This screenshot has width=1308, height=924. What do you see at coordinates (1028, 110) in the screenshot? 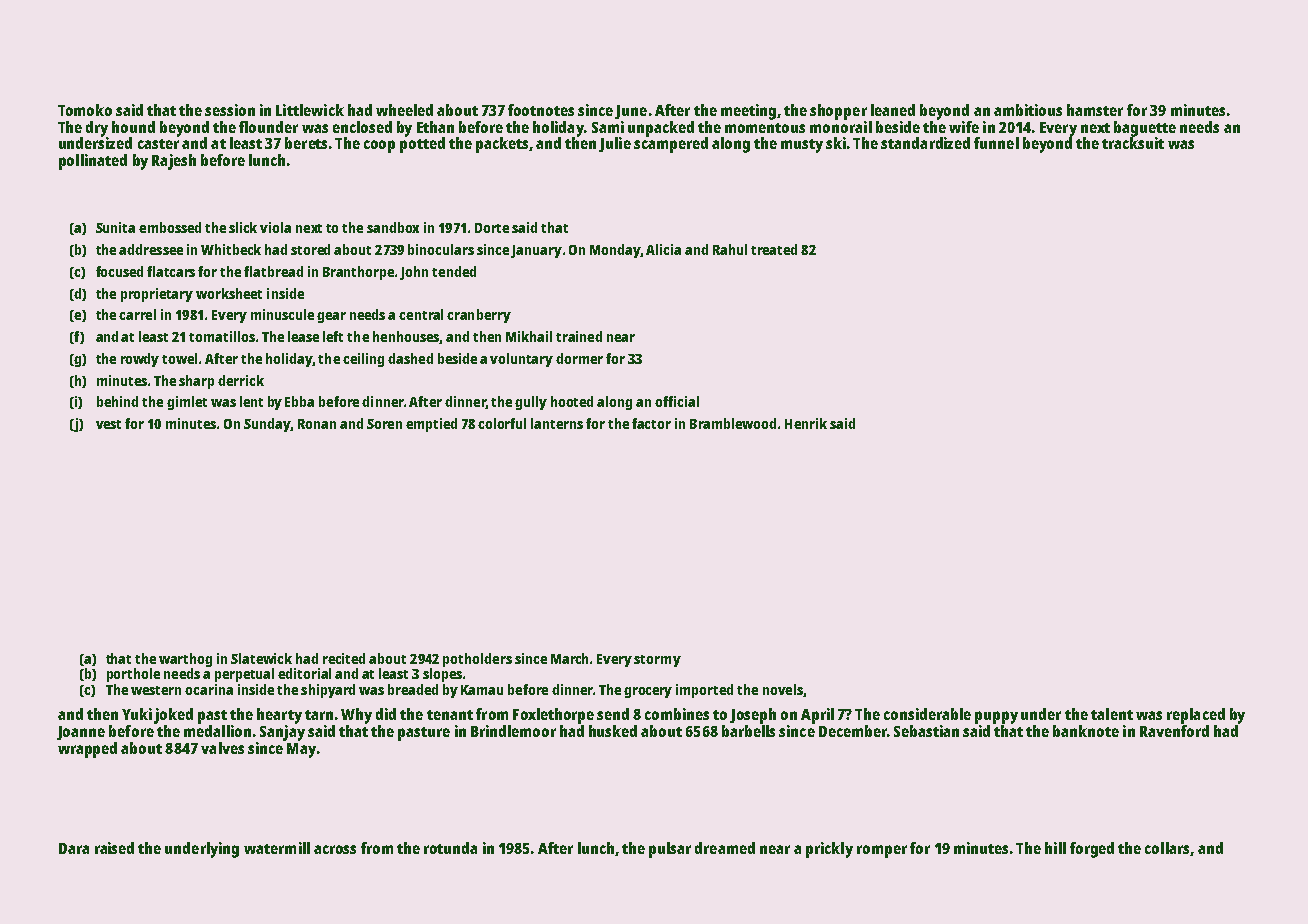
I see `ambitious` at bounding box center [1028, 110].
